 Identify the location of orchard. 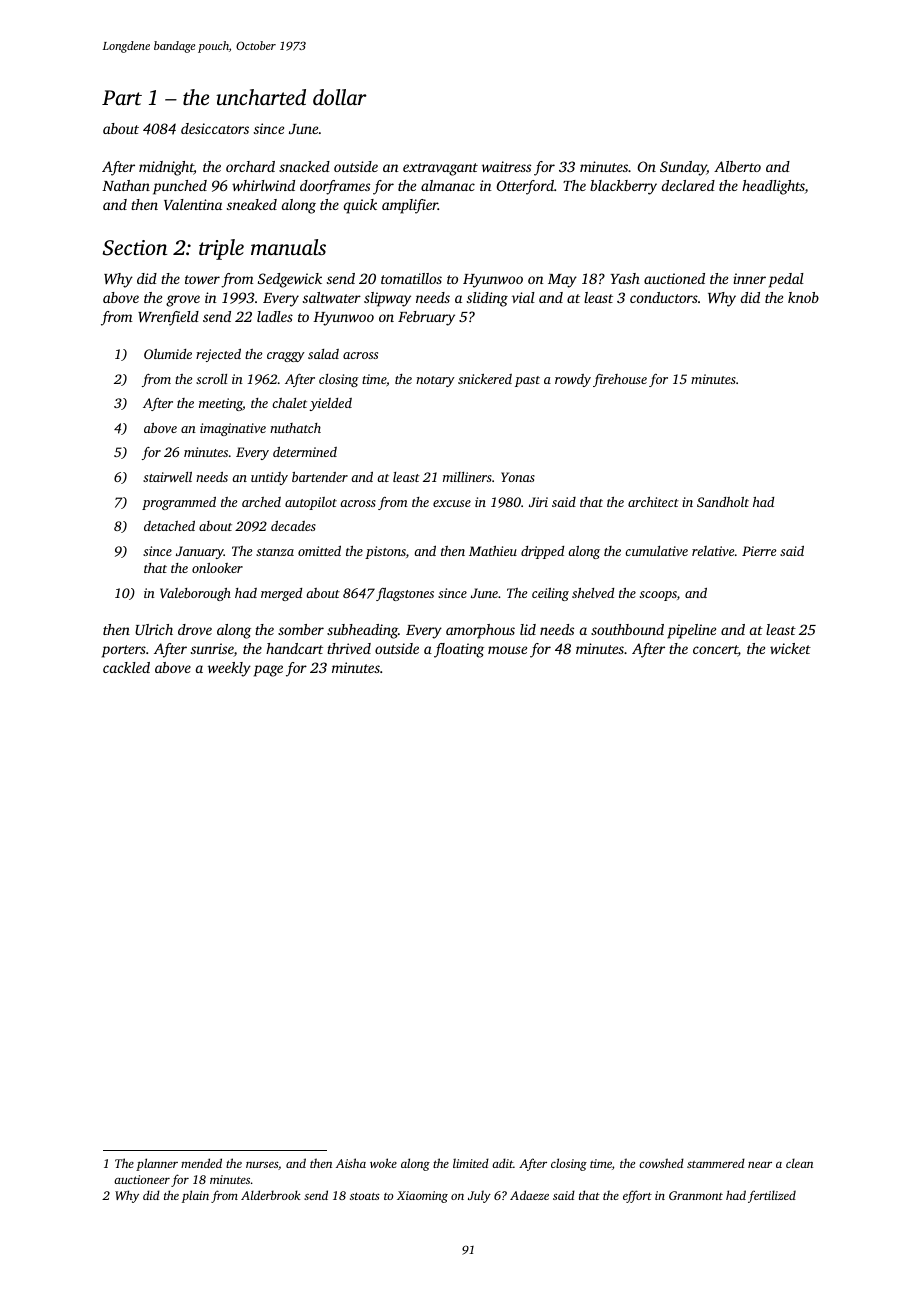
(250, 166).
